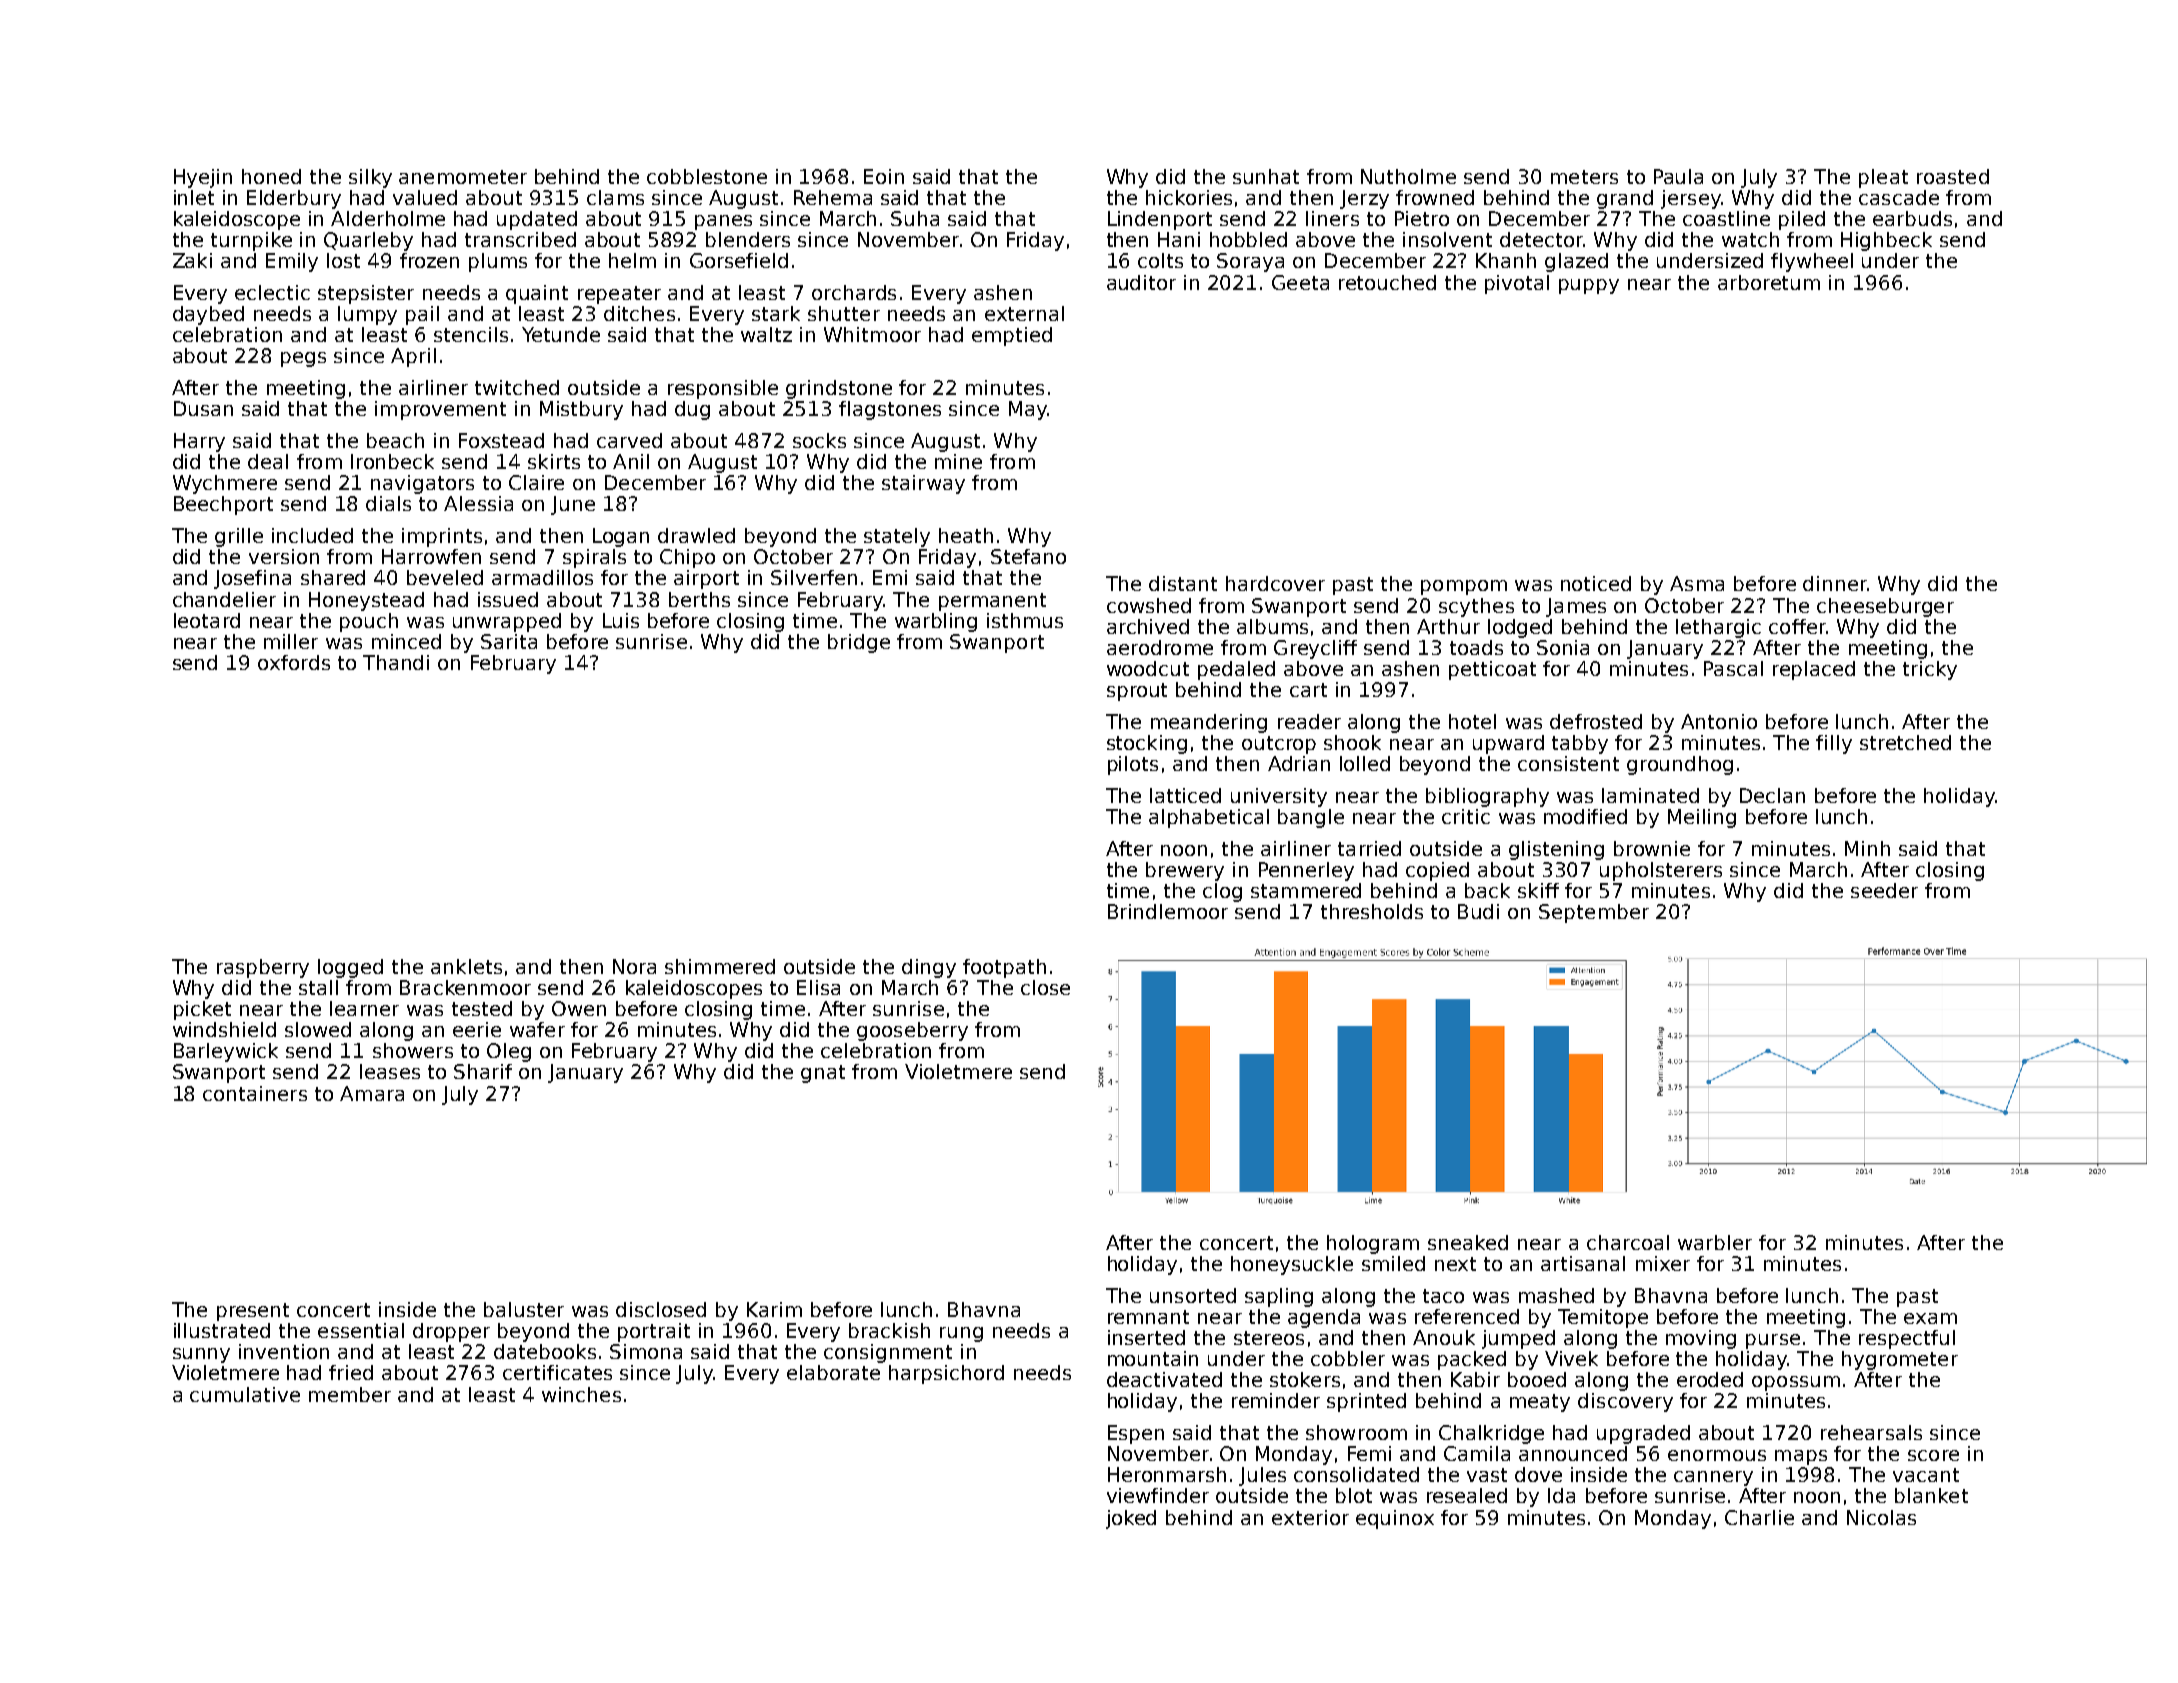  Describe the element at coordinates (1930, 1318) in the image. I see `exam` at that location.
